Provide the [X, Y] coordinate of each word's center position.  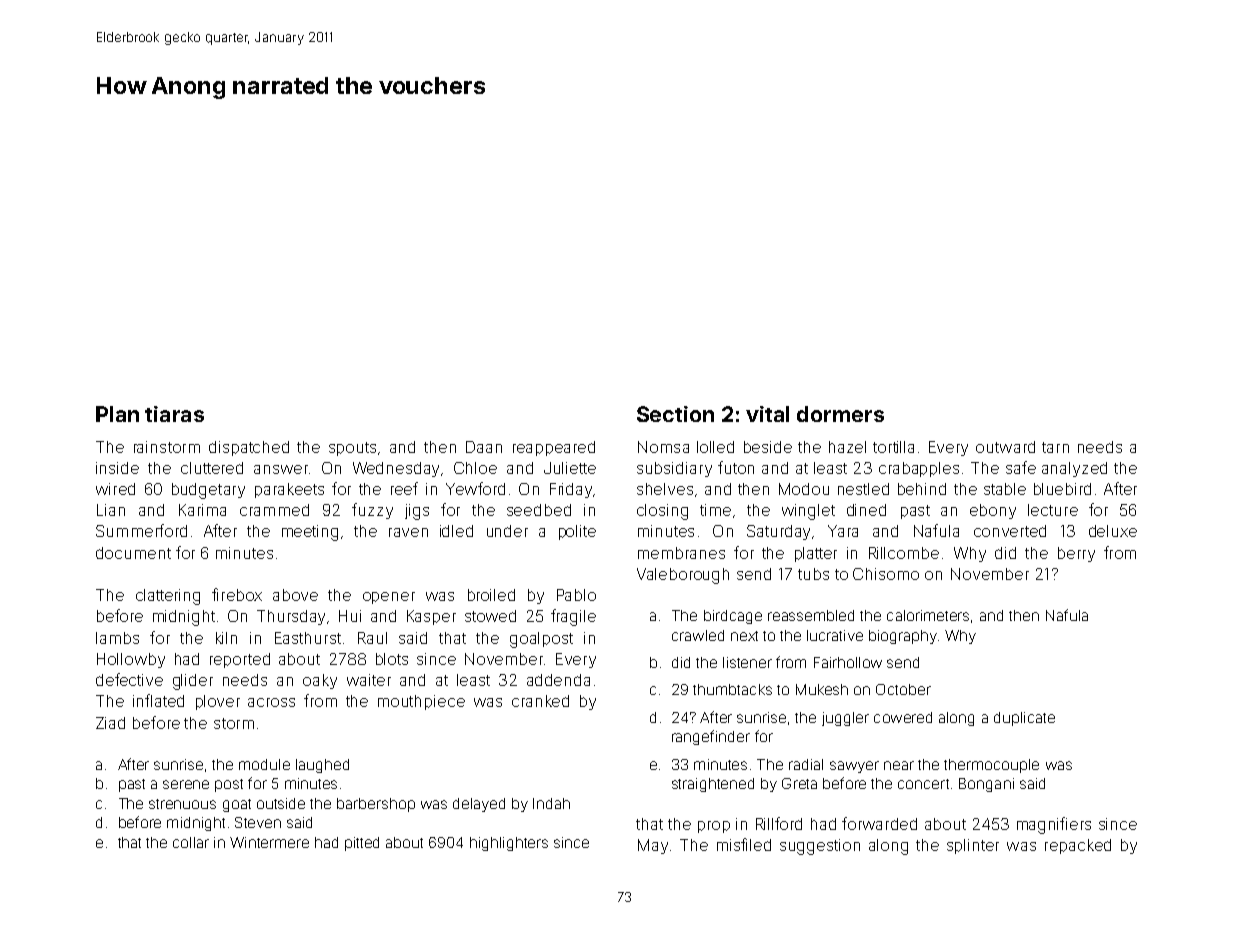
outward [1005, 447]
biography [903, 637]
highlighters [509, 844]
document [133, 553]
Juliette [570, 468]
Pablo [576, 595]
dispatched [249, 448]
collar [191, 842]
